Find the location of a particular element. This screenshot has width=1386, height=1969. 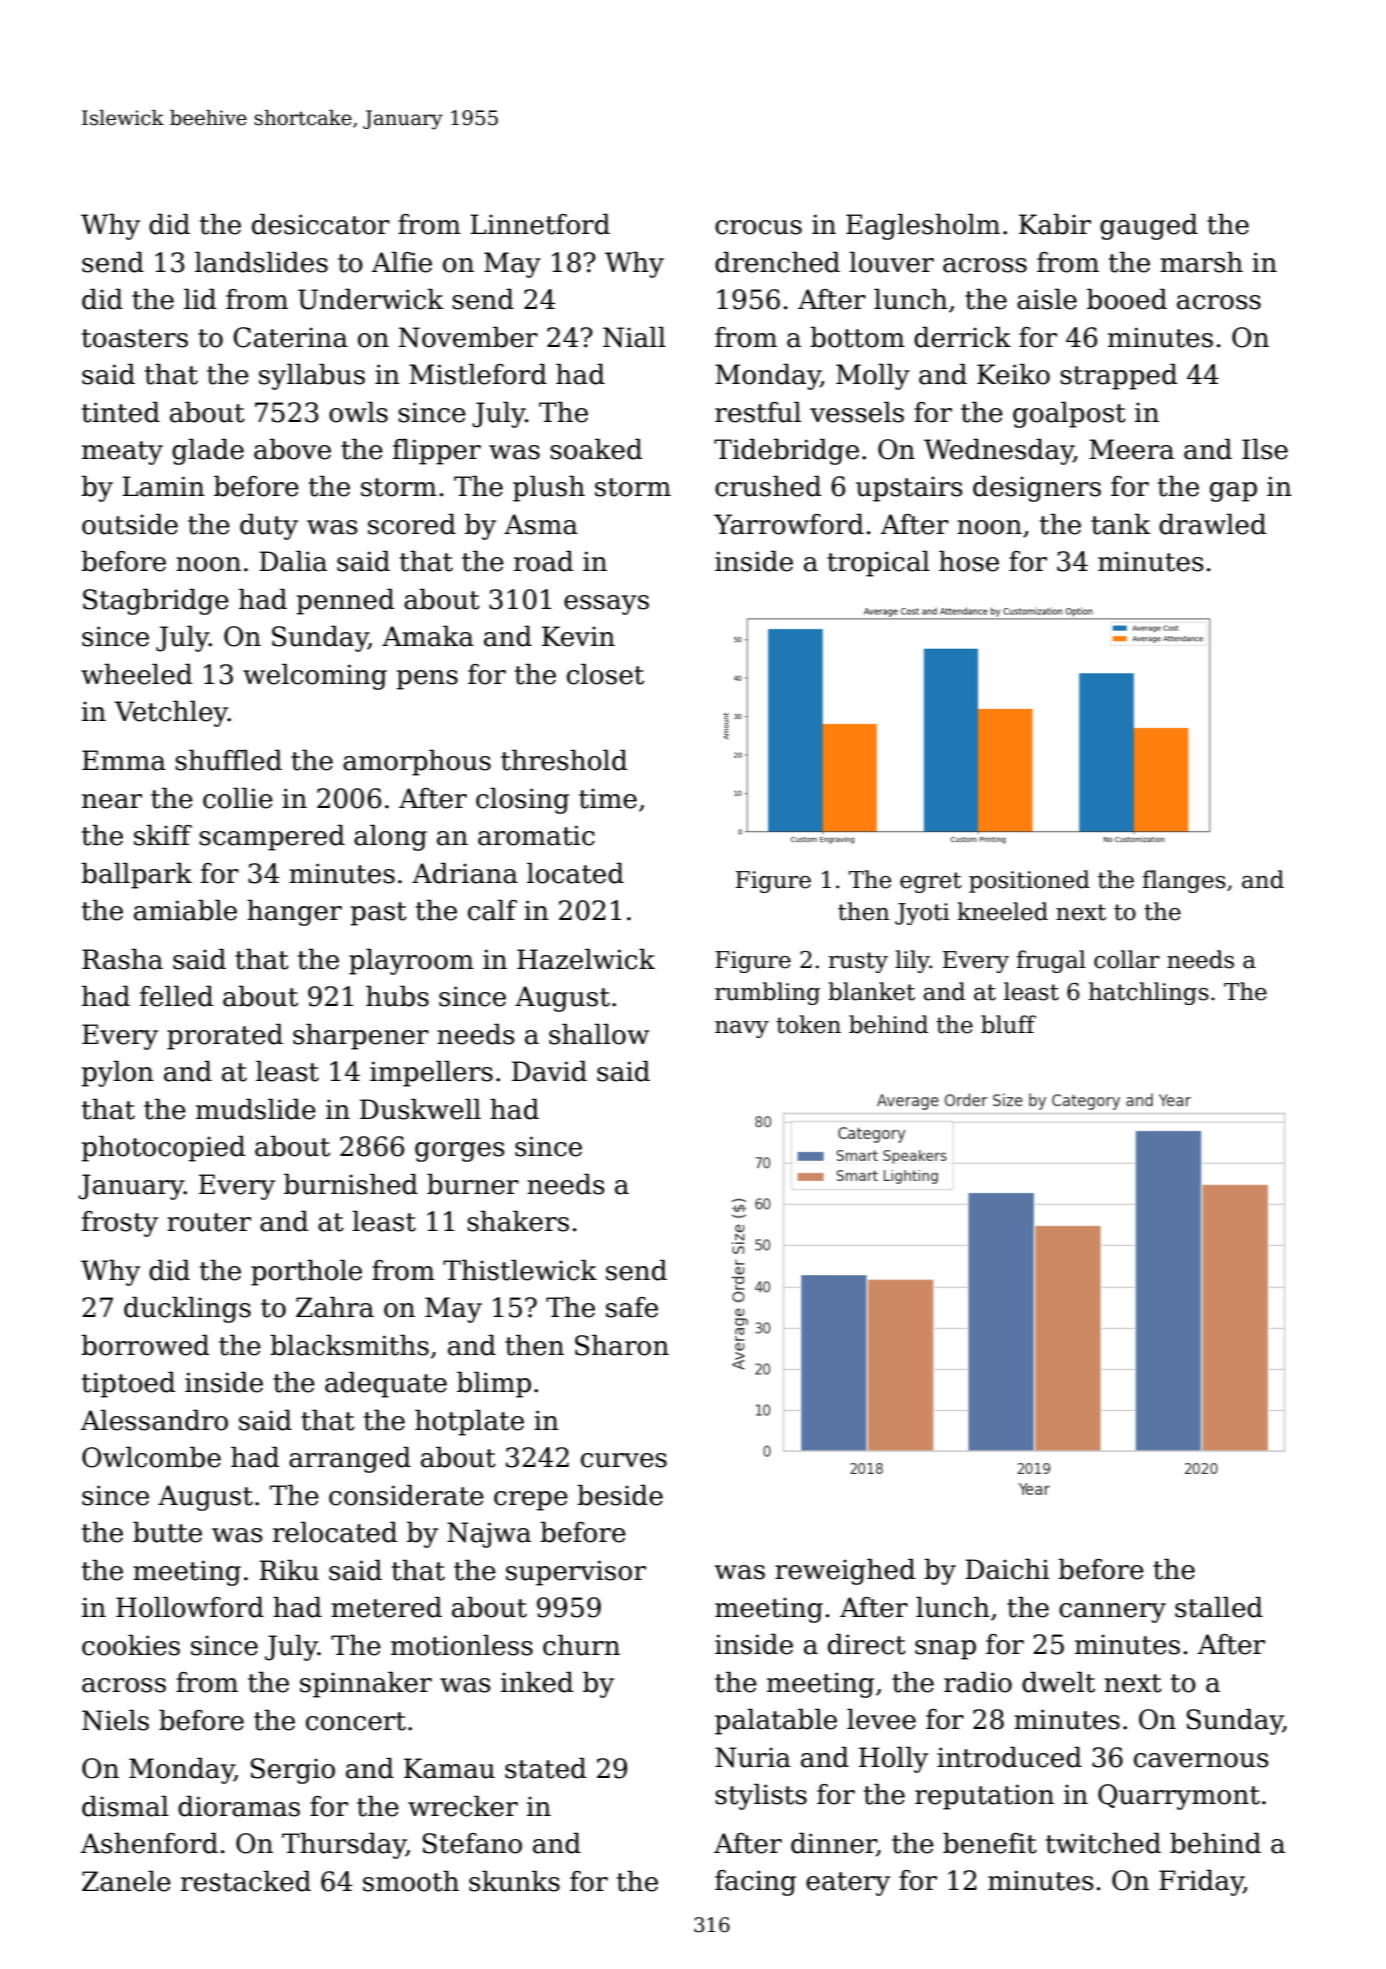

scampered is located at coordinates (272, 838).
